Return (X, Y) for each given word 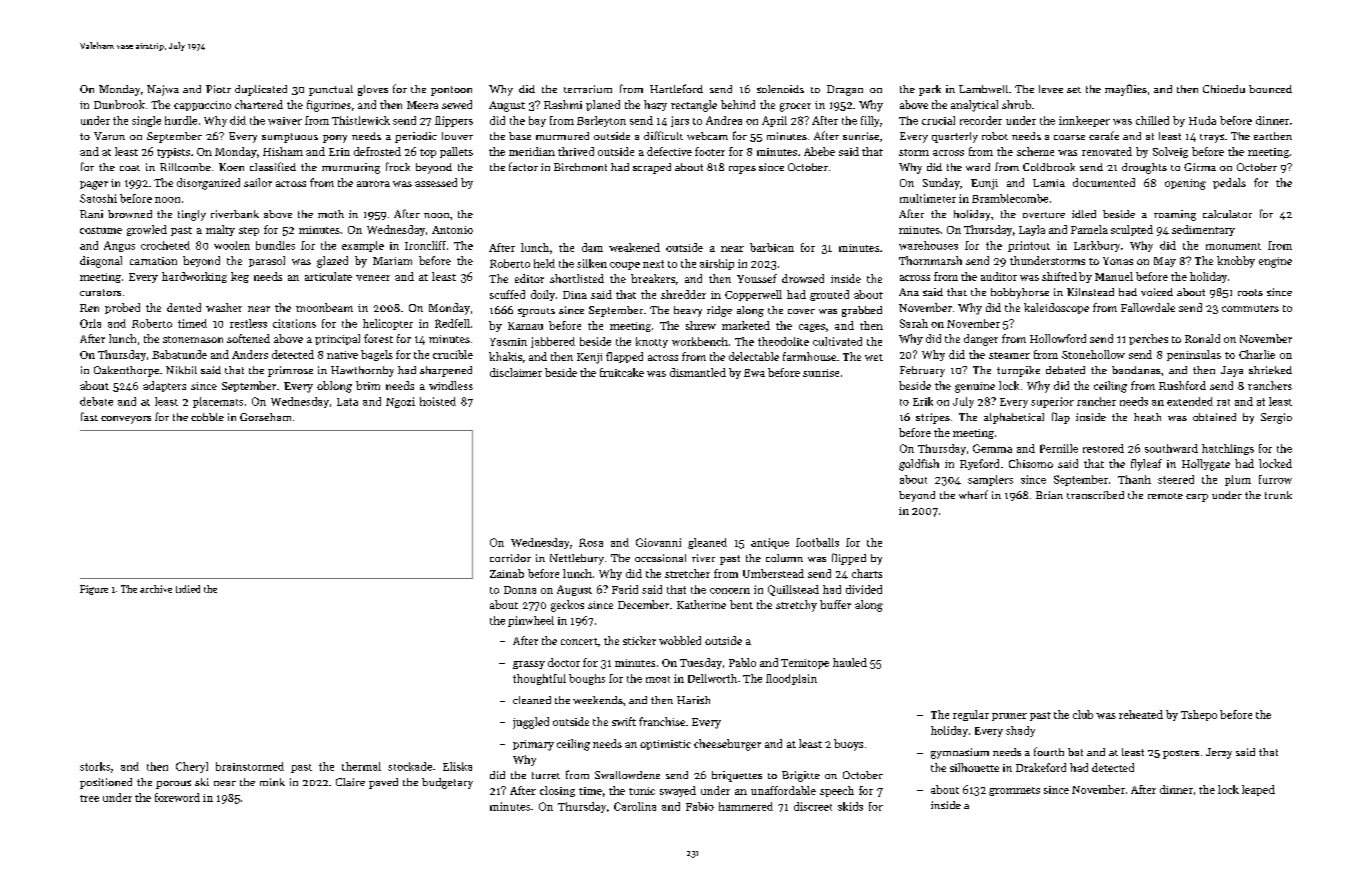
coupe (625, 266)
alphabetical (1014, 418)
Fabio (700, 806)
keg (240, 277)
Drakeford (1041, 767)
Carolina (635, 806)
